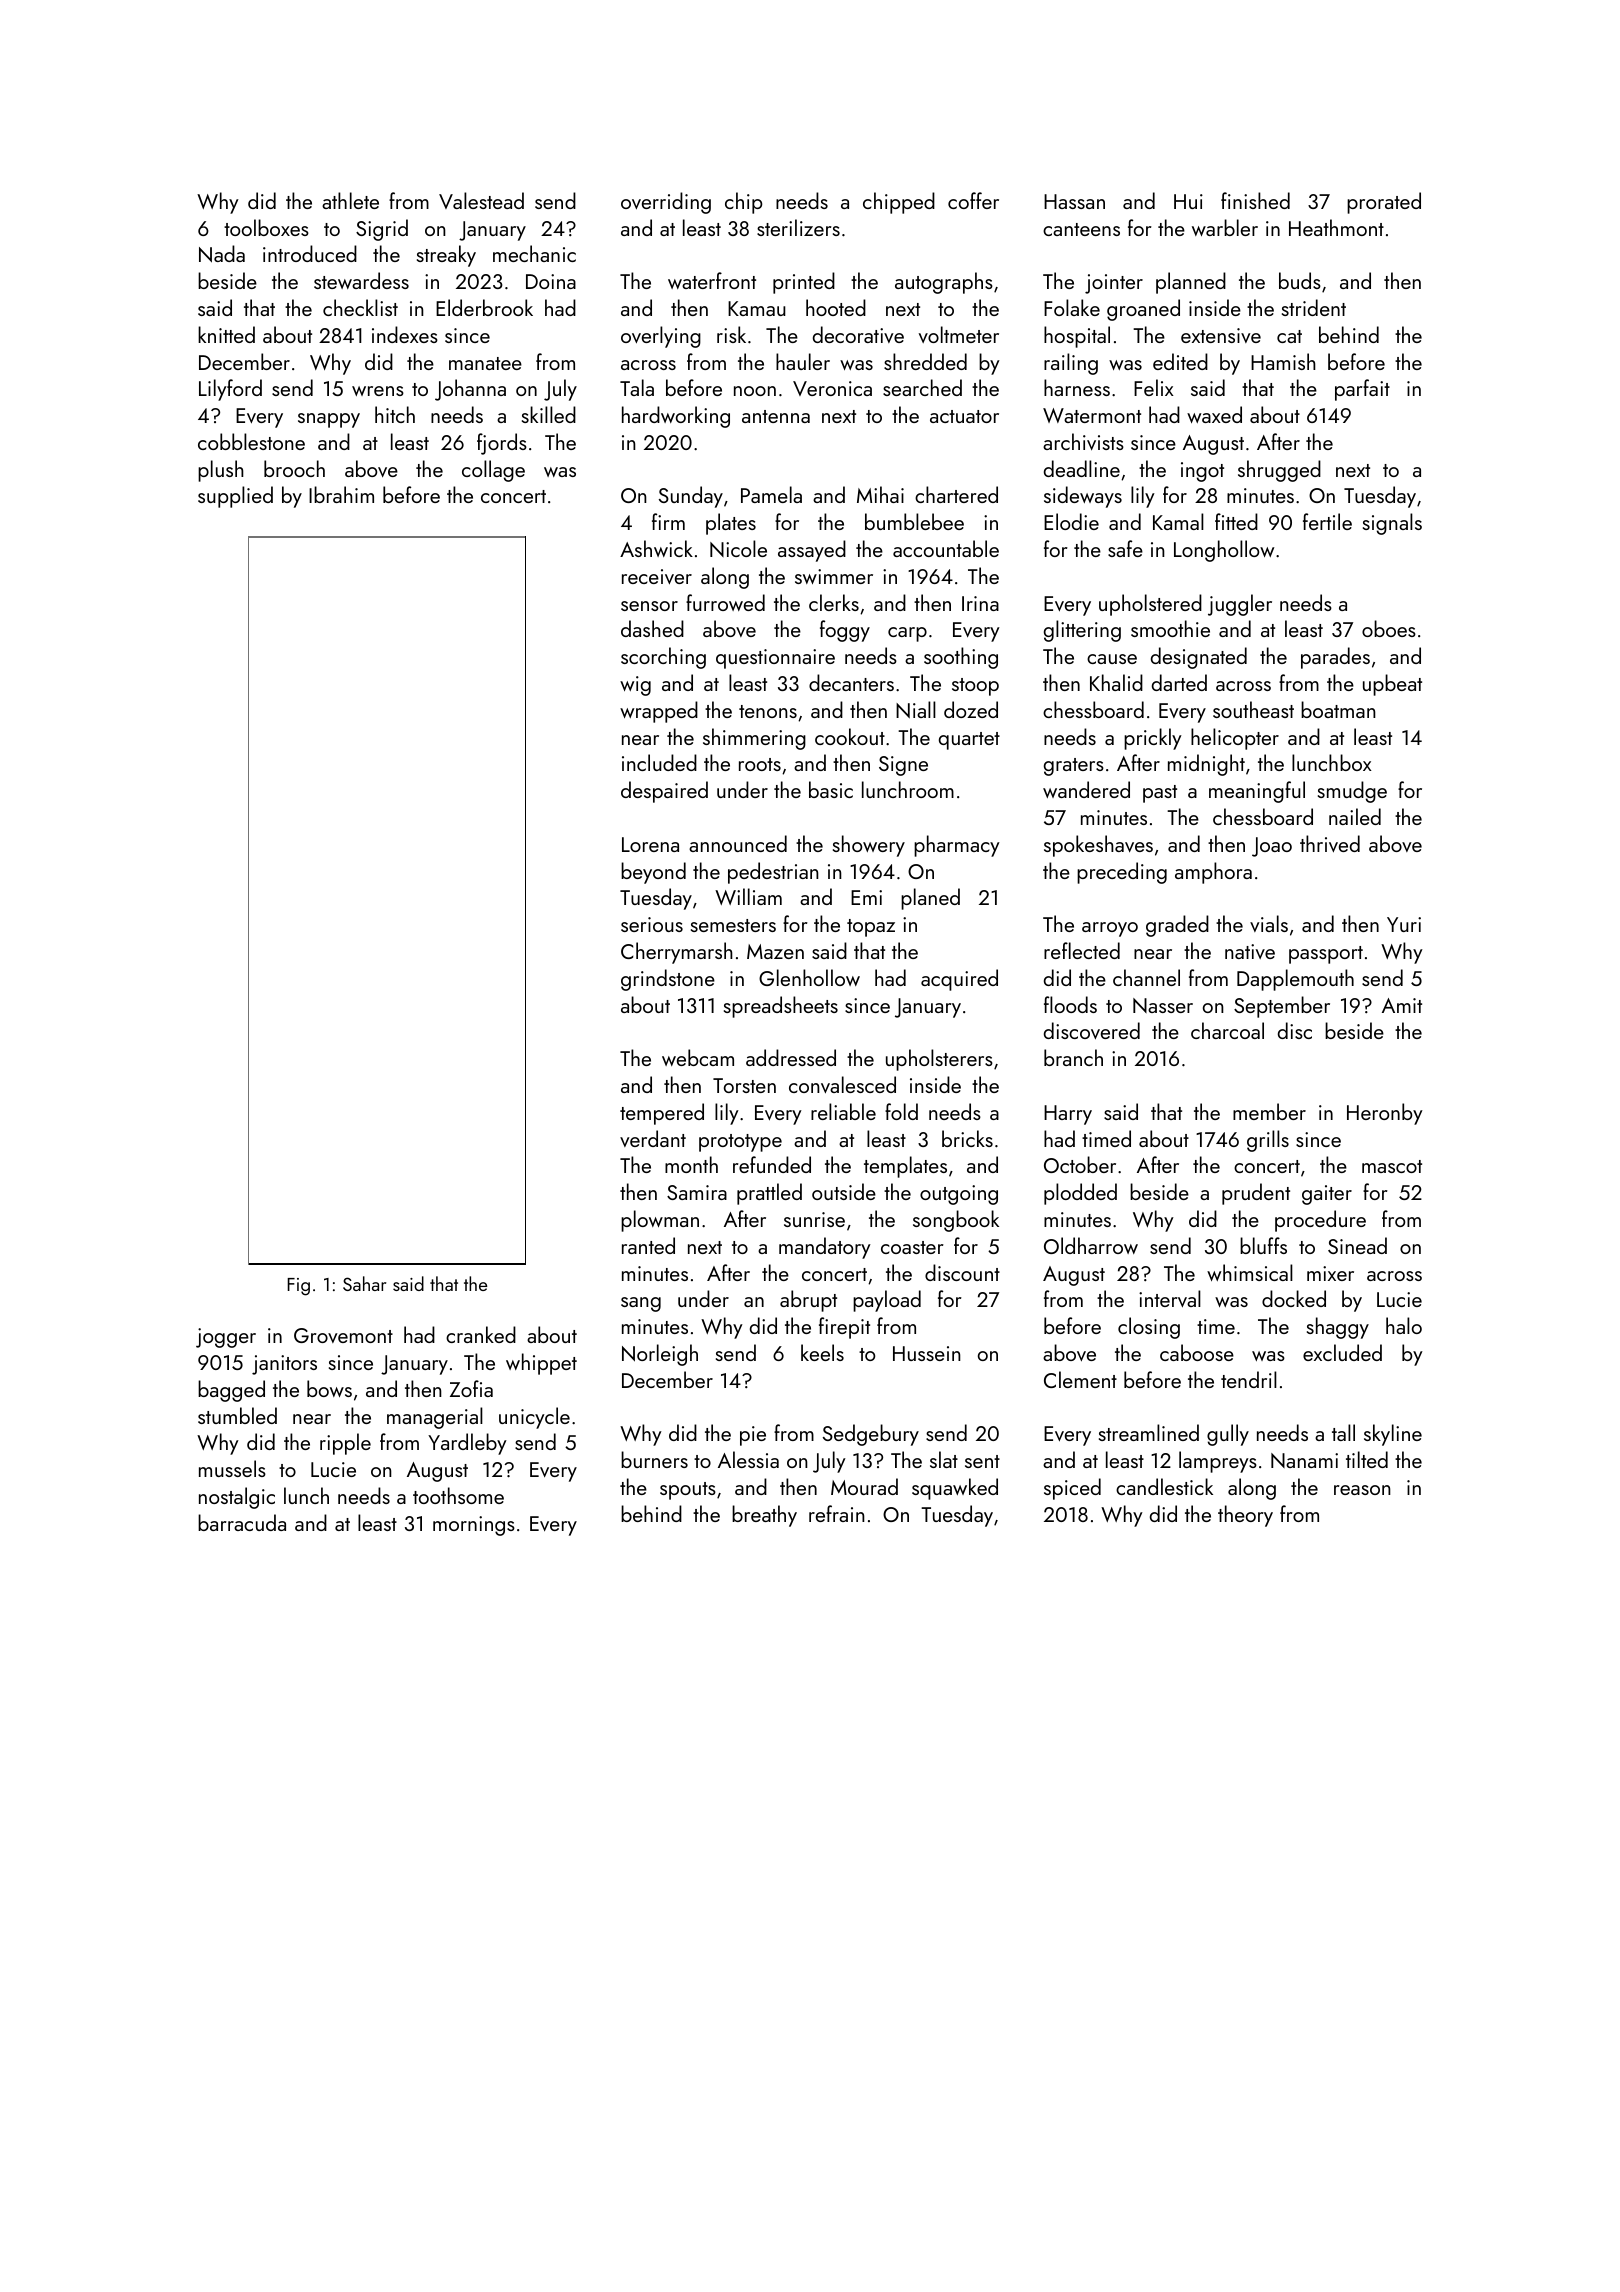 The width and height of the page is (1620, 2292). What do you see at coordinates (668, 980) in the page?
I see `grindstone` at bounding box center [668, 980].
